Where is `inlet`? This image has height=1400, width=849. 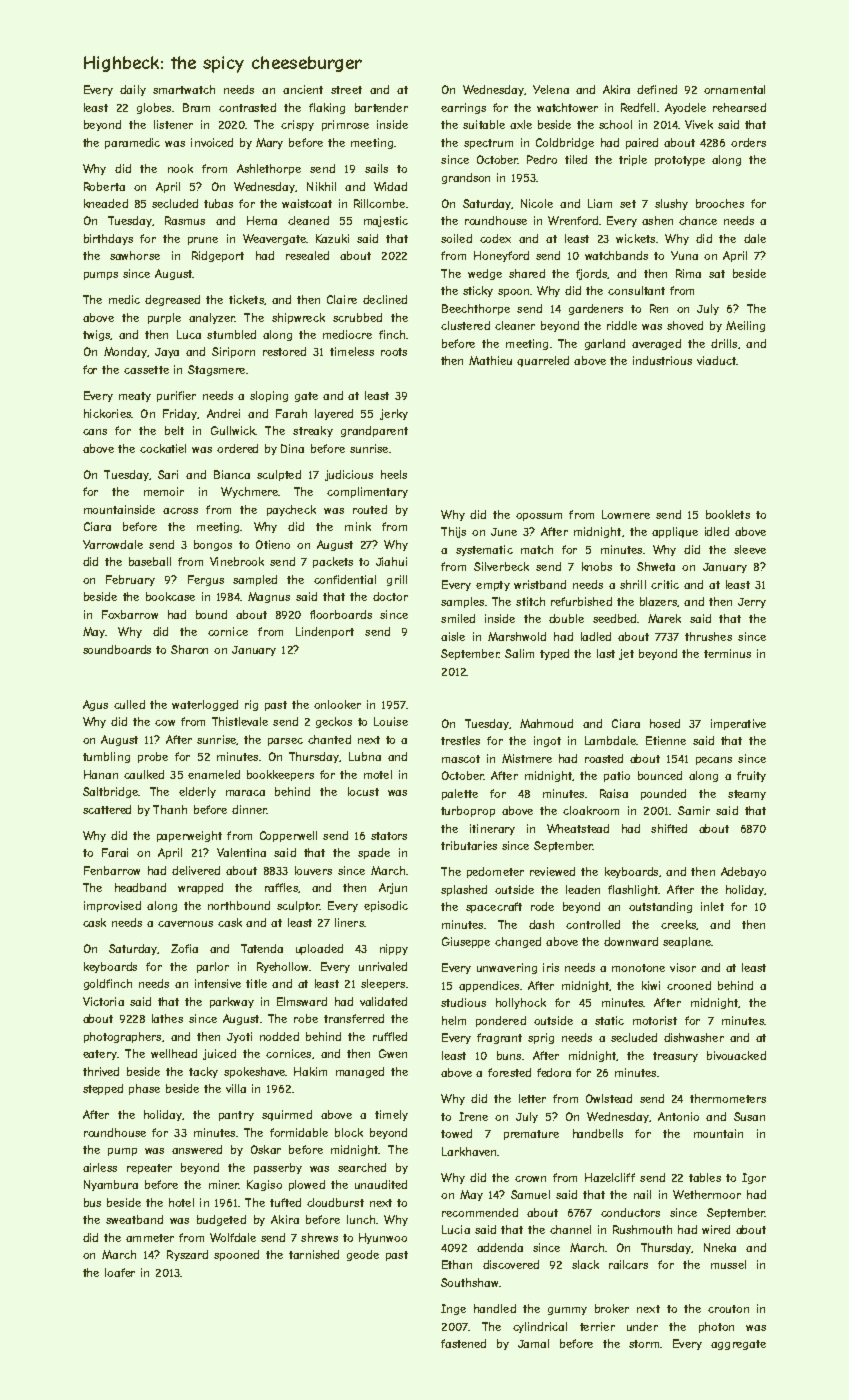 inlet is located at coordinates (712, 906).
